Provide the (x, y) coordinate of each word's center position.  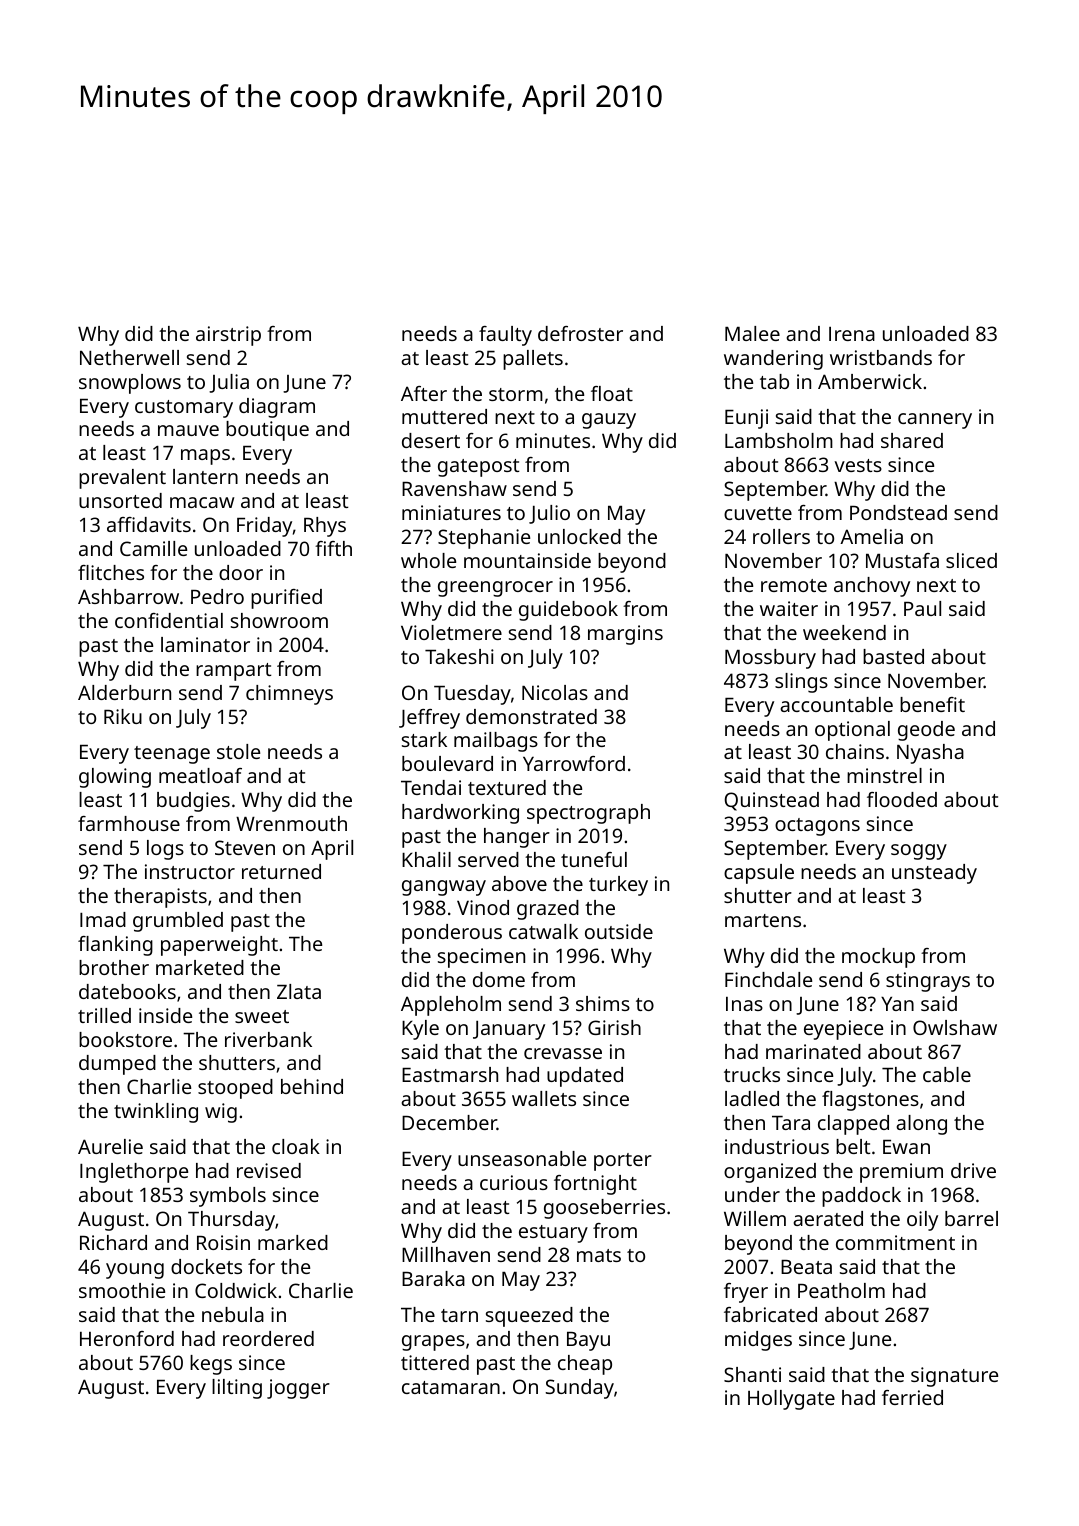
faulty (505, 336)
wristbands (881, 357)
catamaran (451, 1387)
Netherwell (129, 357)
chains (855, 751)
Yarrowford (574, 763)
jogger (298, 1389)
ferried (912, 1397)
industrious (777, 1146)
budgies (193, 802)
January (509, 1030)
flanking (115, 946)
